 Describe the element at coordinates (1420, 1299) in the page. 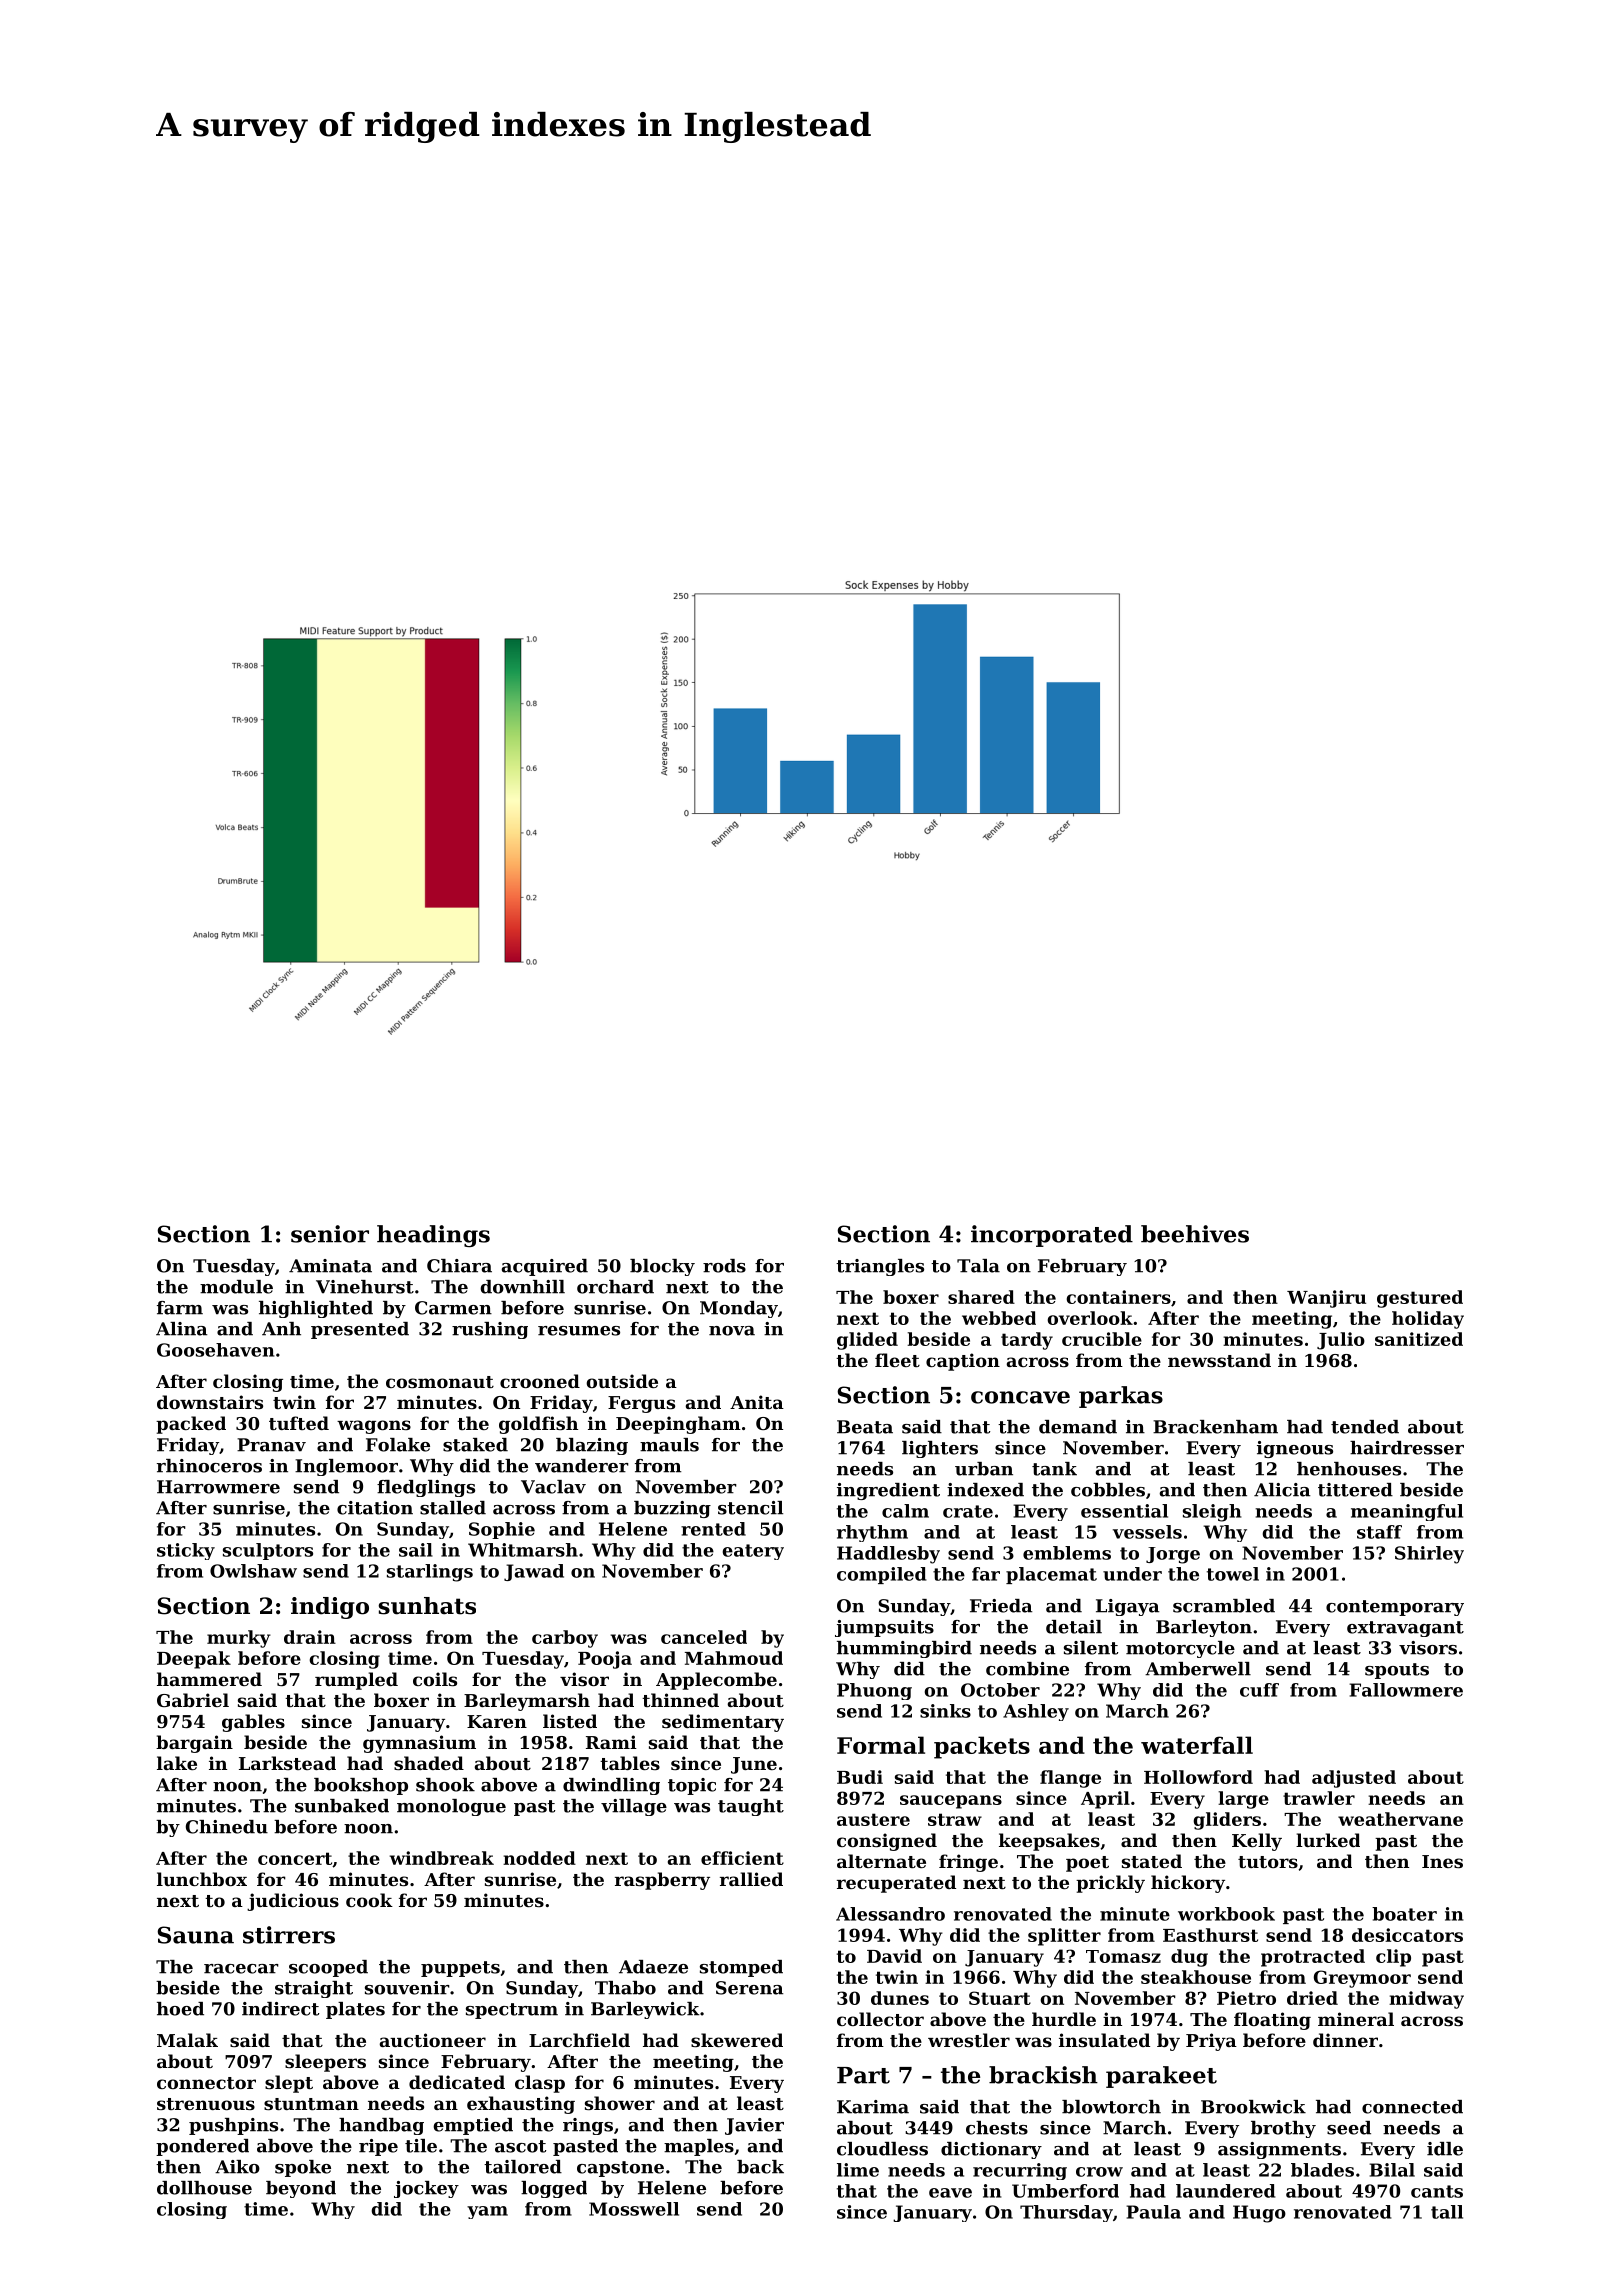

I see `gestured` at that location.
